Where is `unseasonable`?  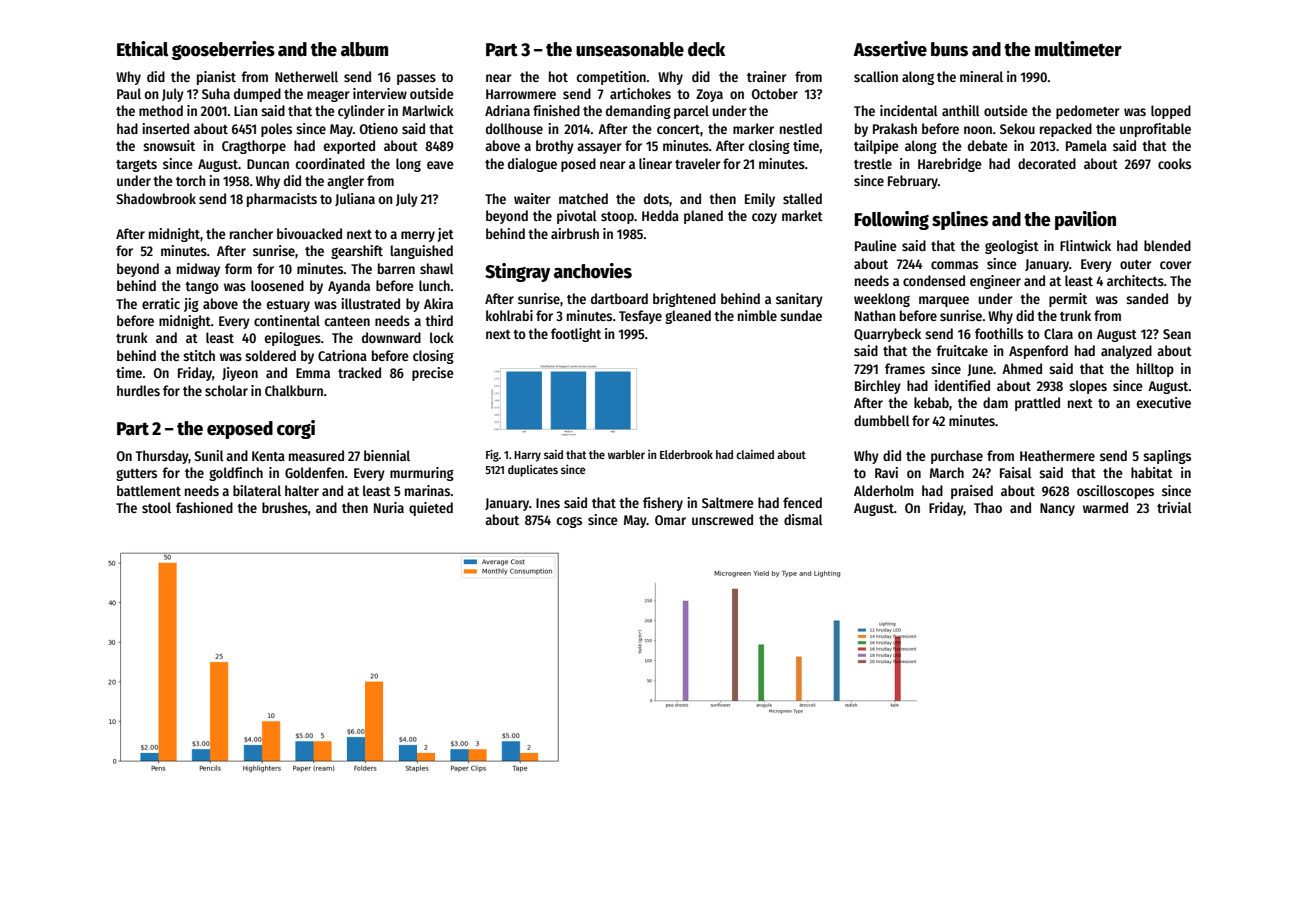 unseasonable is located at coordinates (630, 49).
